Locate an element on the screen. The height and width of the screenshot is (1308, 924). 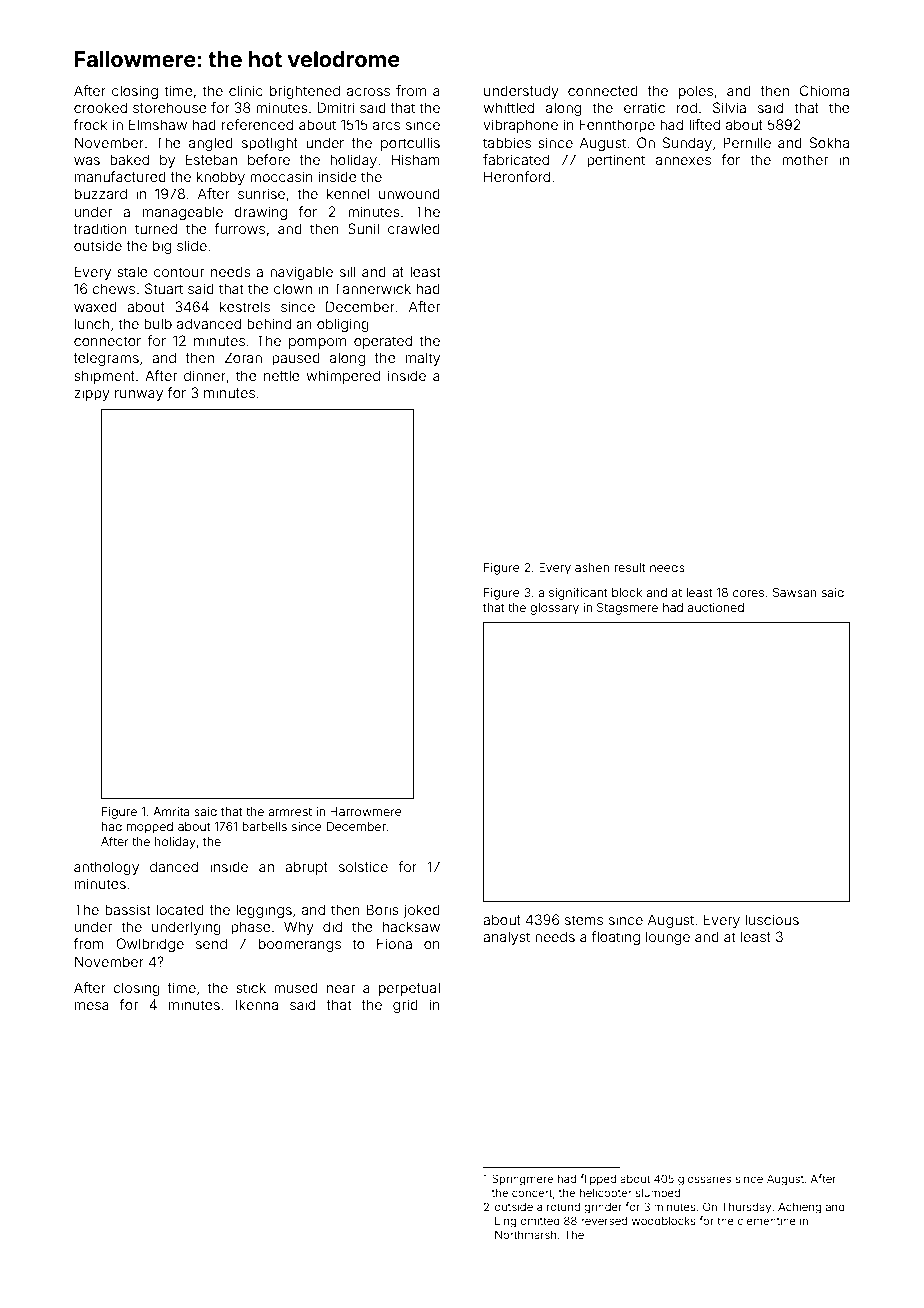
crawled is located at coordinates (414, 228).
